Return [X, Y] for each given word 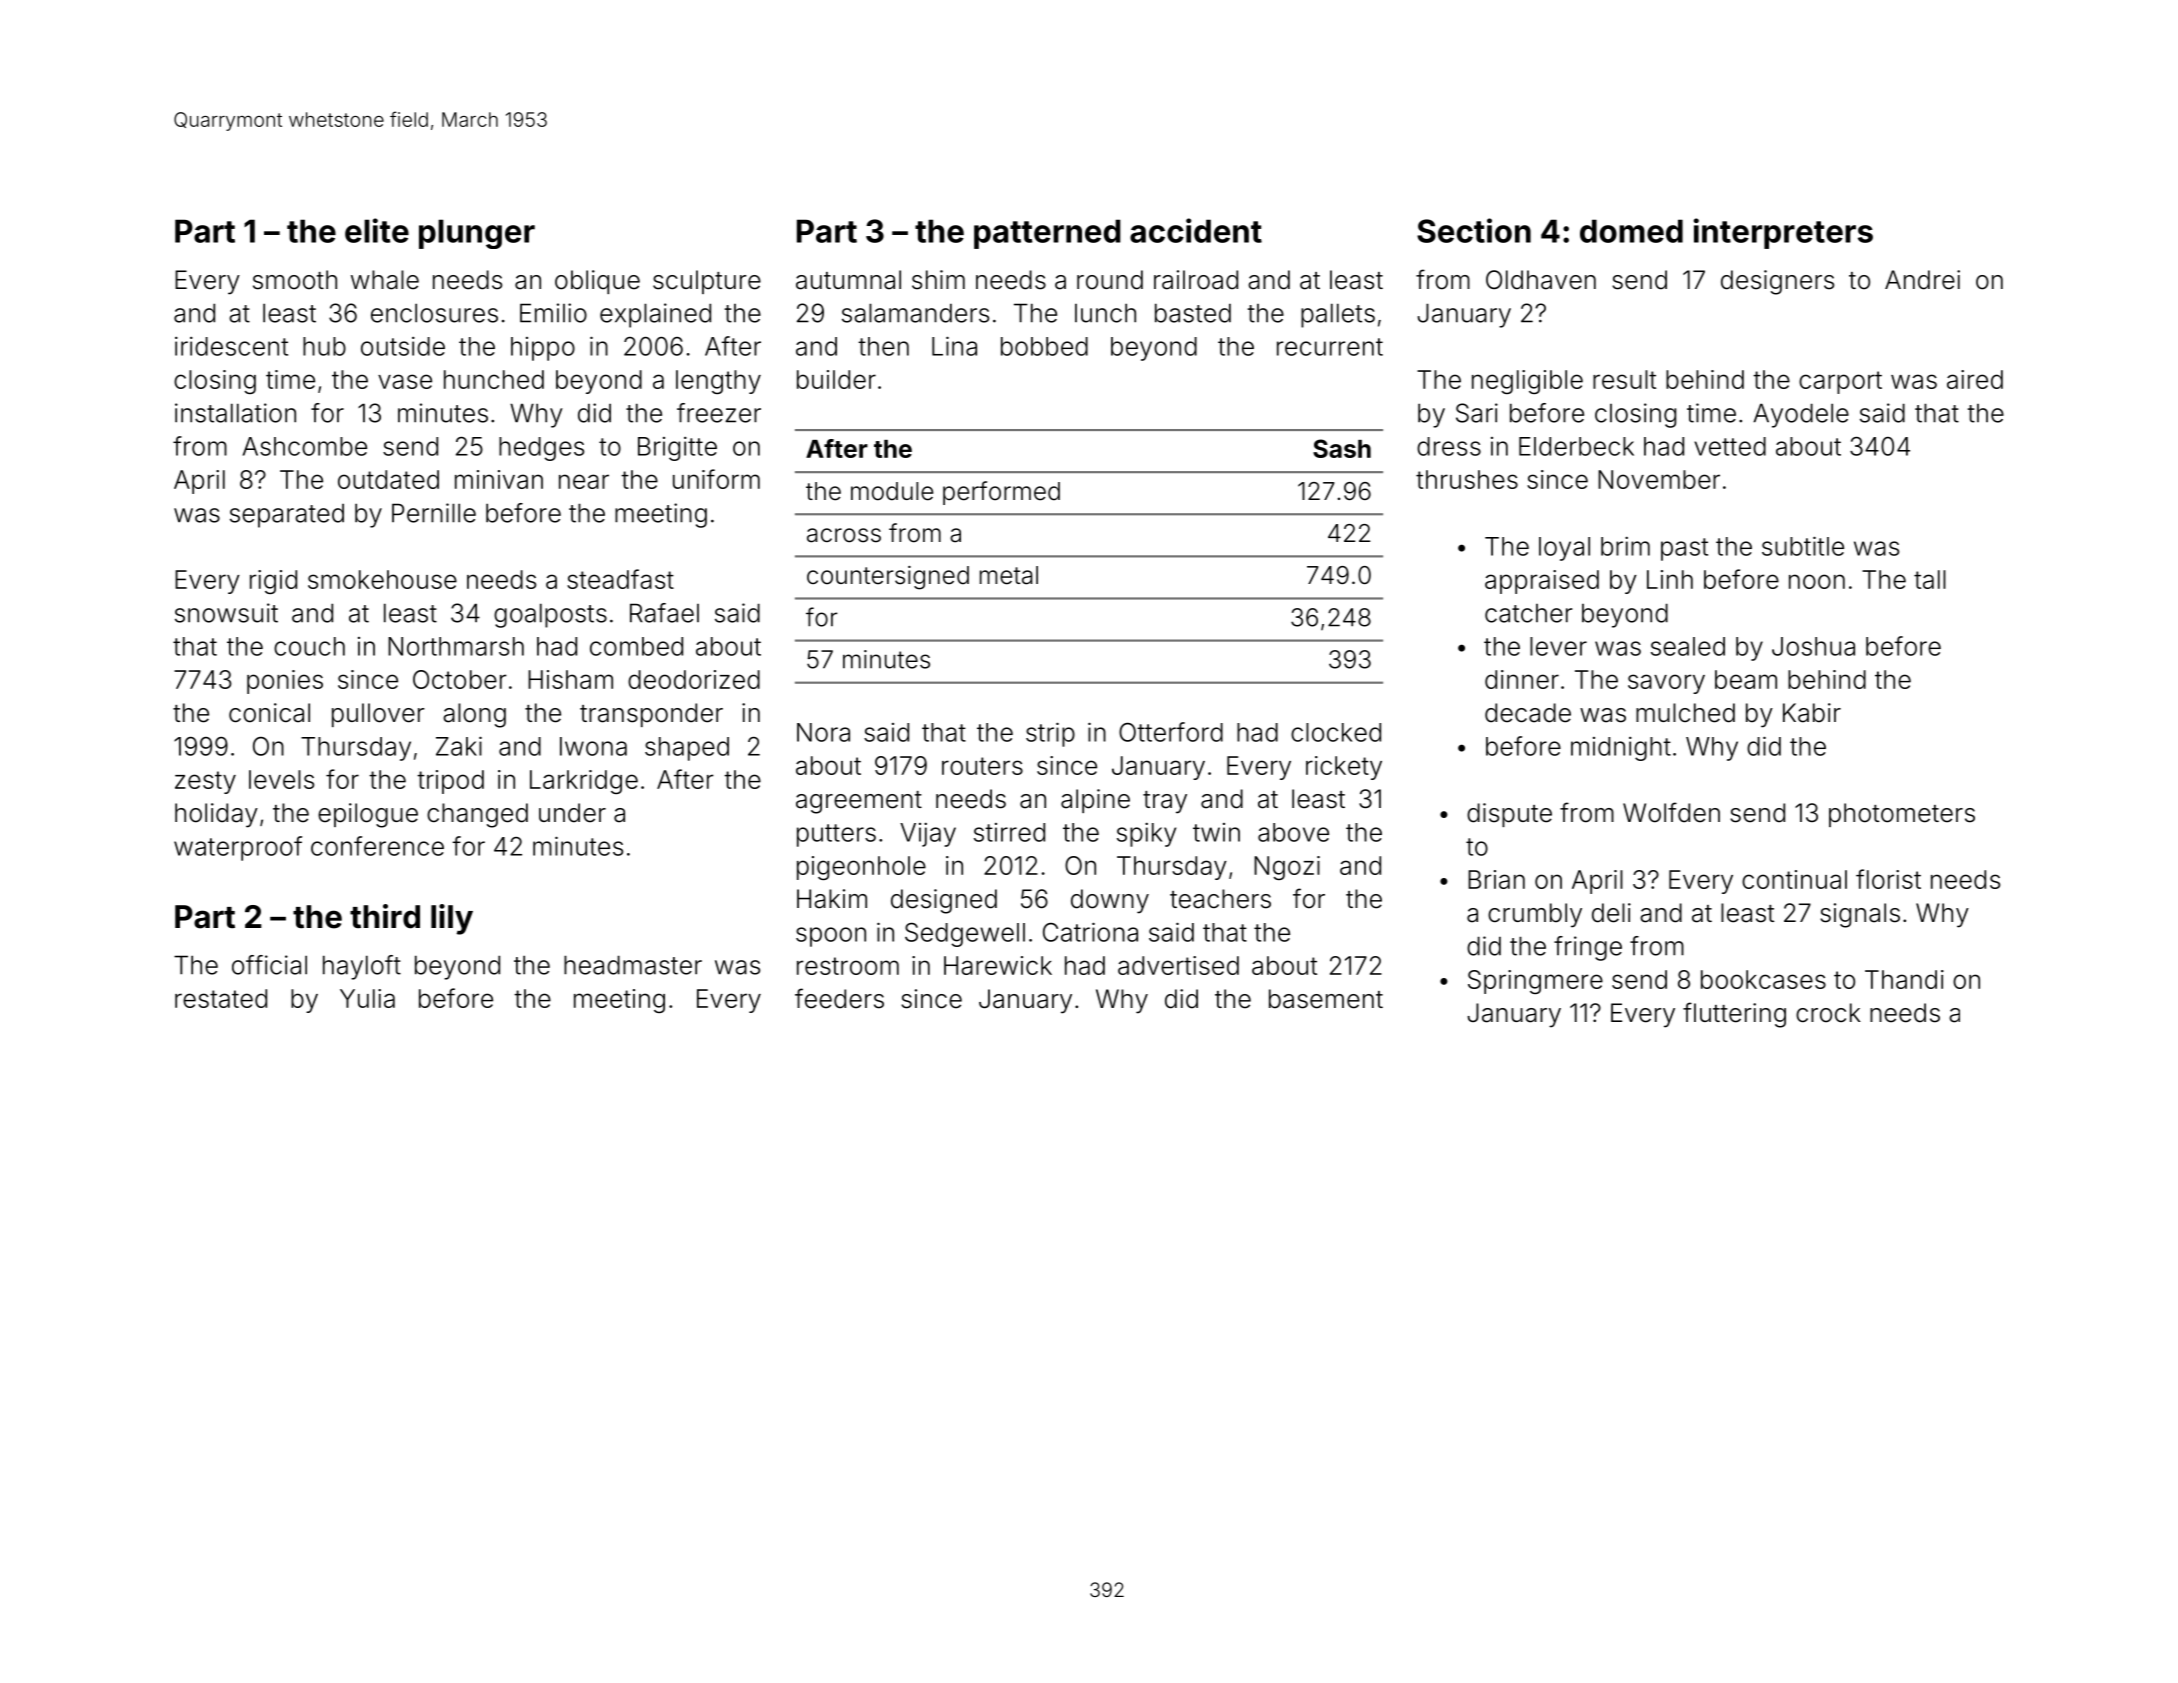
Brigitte [677, 449]
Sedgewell [965, 934]
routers [982, 766]
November [1659, 479]
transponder [651, 715]
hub [324, 346]
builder [836, 379]
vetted [1730, 446]
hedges [541, 449]
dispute [1509, 815]
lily [452, 919]
